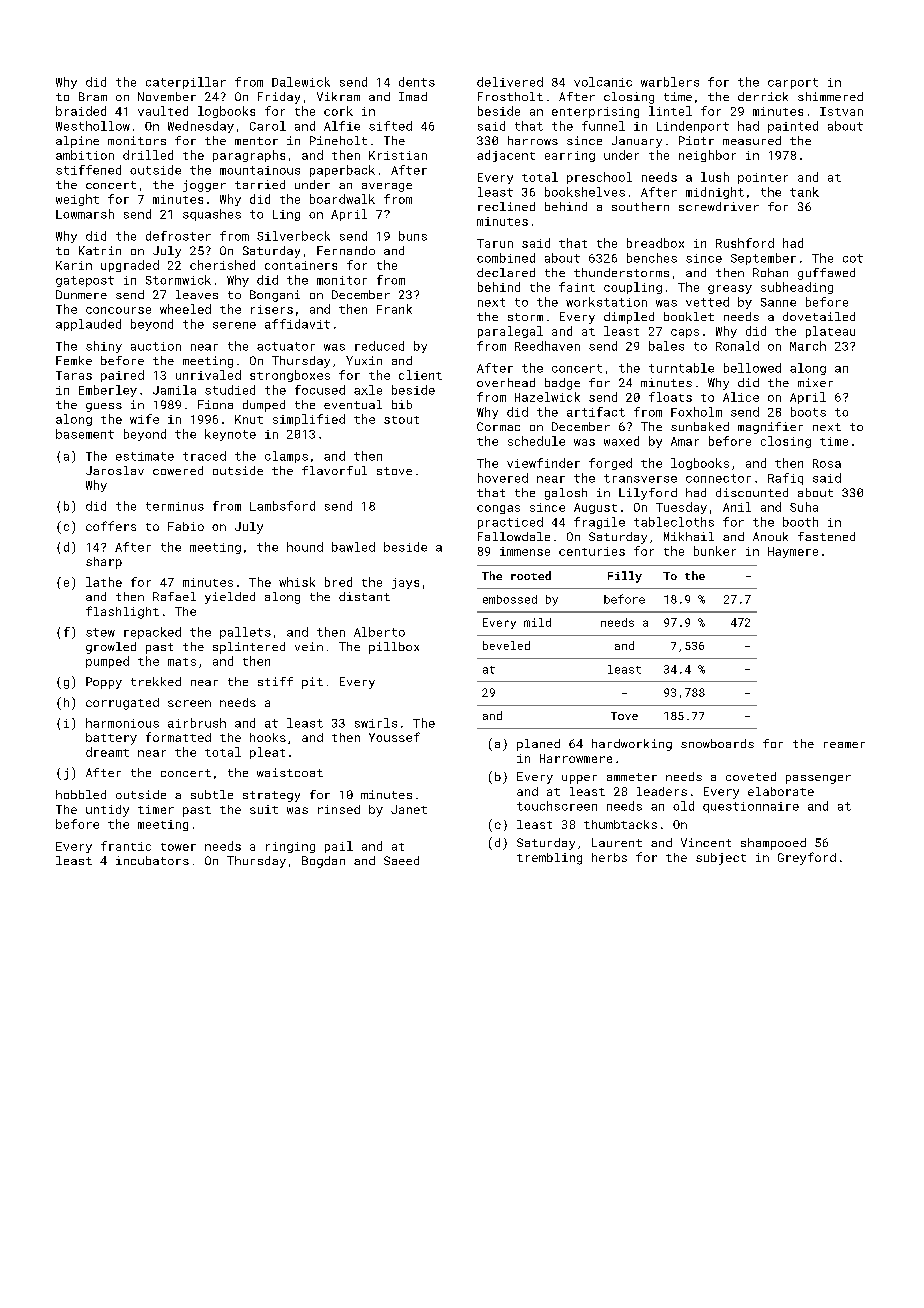 This screenshot has width=924, height=1308. Describe the element at coordinates (305, 547) in the screenshot. I see `hound` at that location.
